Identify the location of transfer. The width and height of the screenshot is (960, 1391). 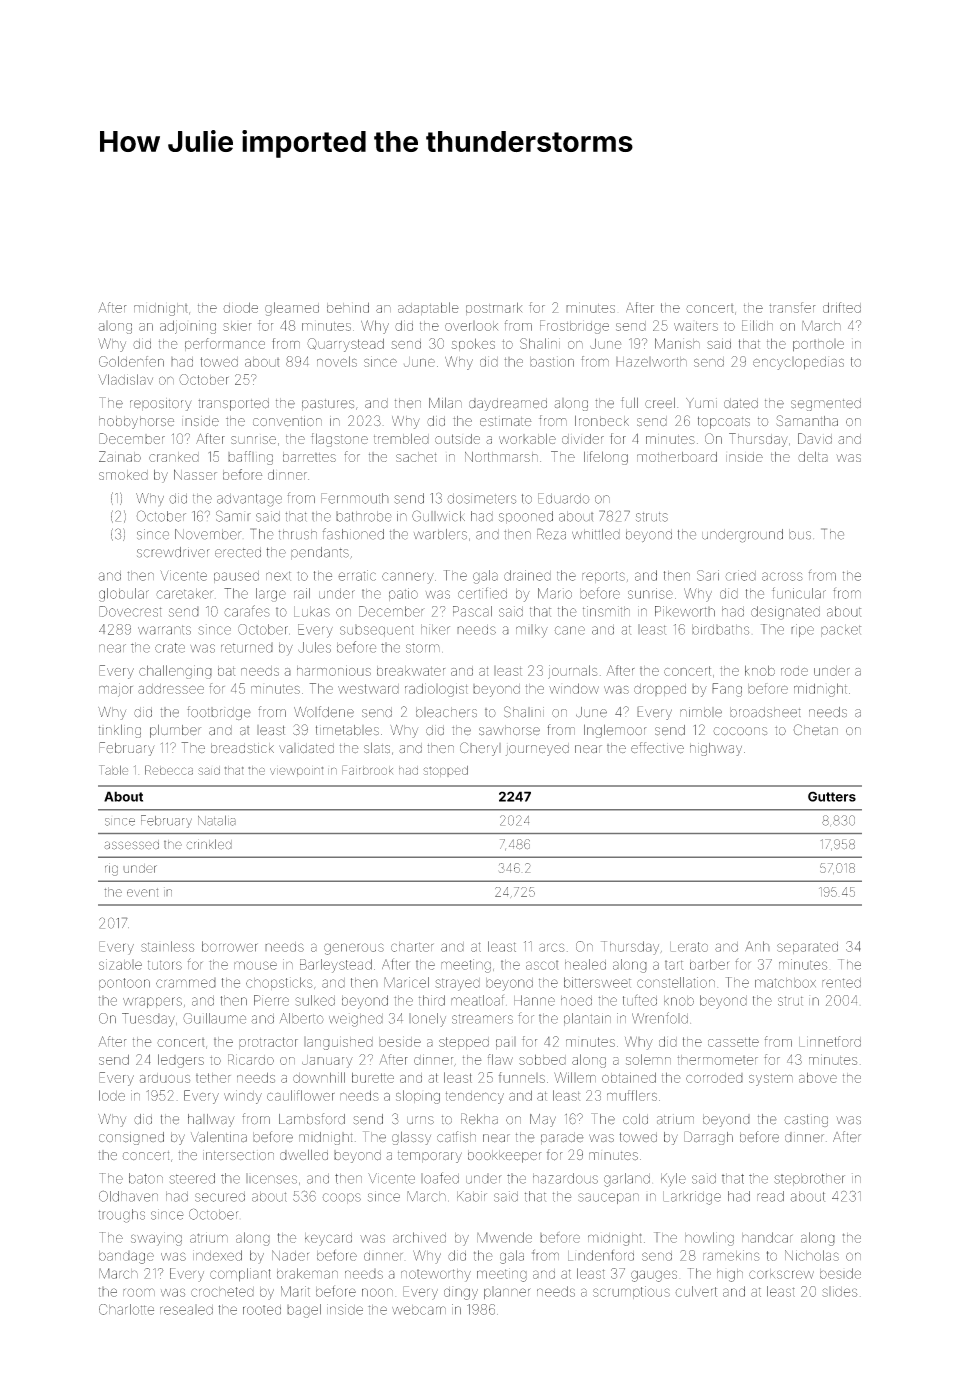
(792, 307).
